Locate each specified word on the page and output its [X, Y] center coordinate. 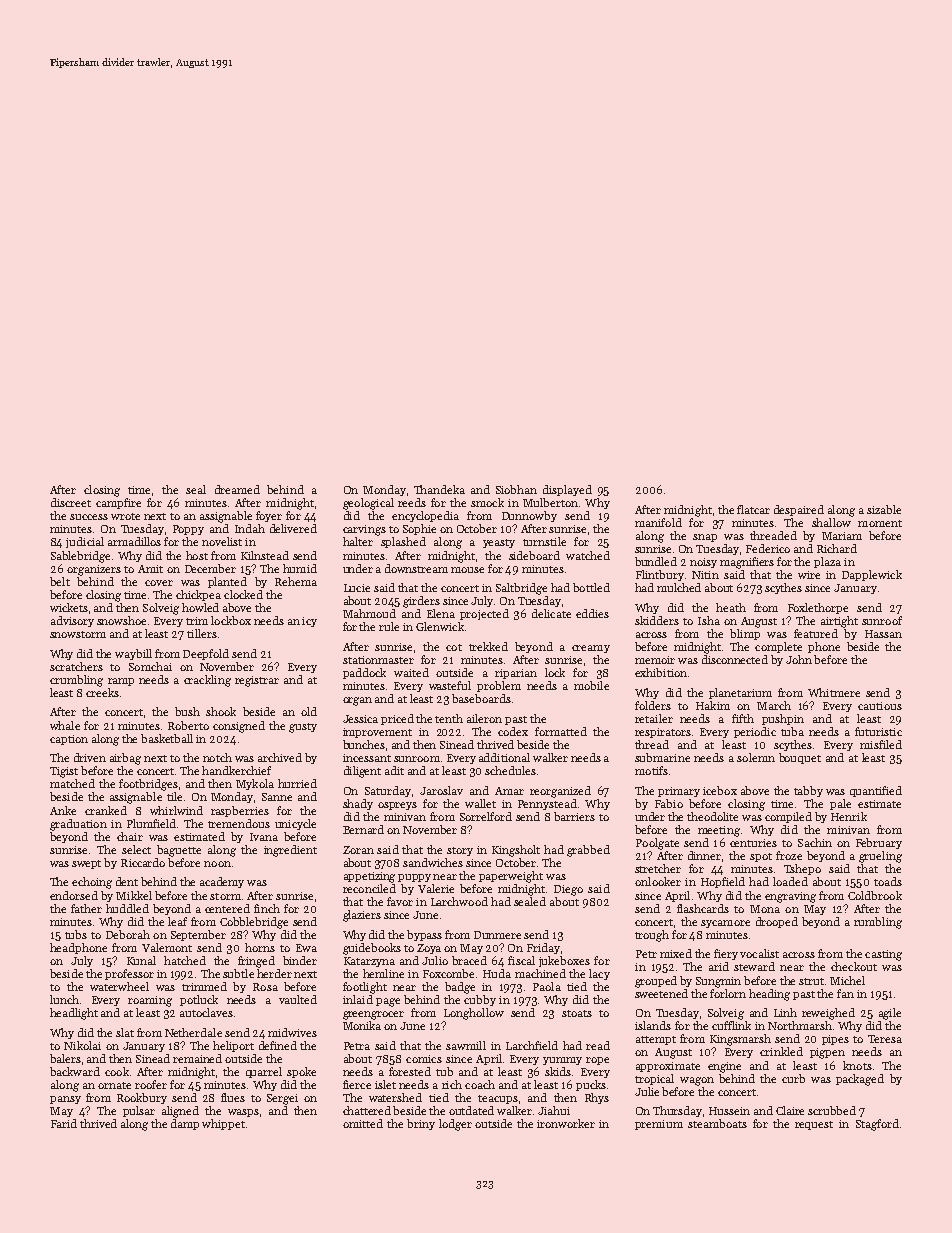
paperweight [511, 877]
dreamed [237, 489]
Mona [765, 909]
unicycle [295, 824]
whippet [223, 1124]
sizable [884, 509]
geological [368, 504]
